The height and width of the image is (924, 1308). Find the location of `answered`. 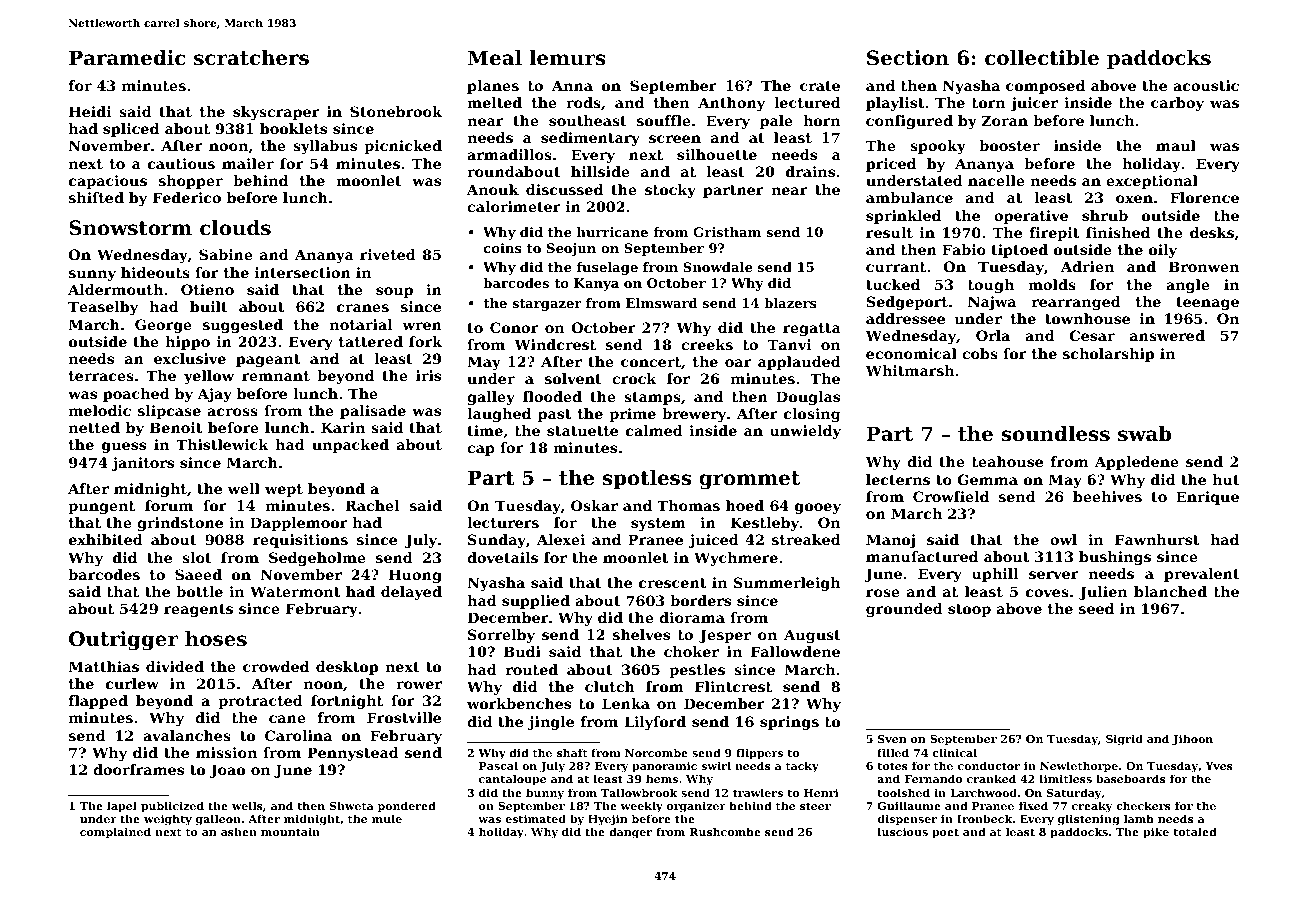

answered is located at coordinates (1167, 335).
